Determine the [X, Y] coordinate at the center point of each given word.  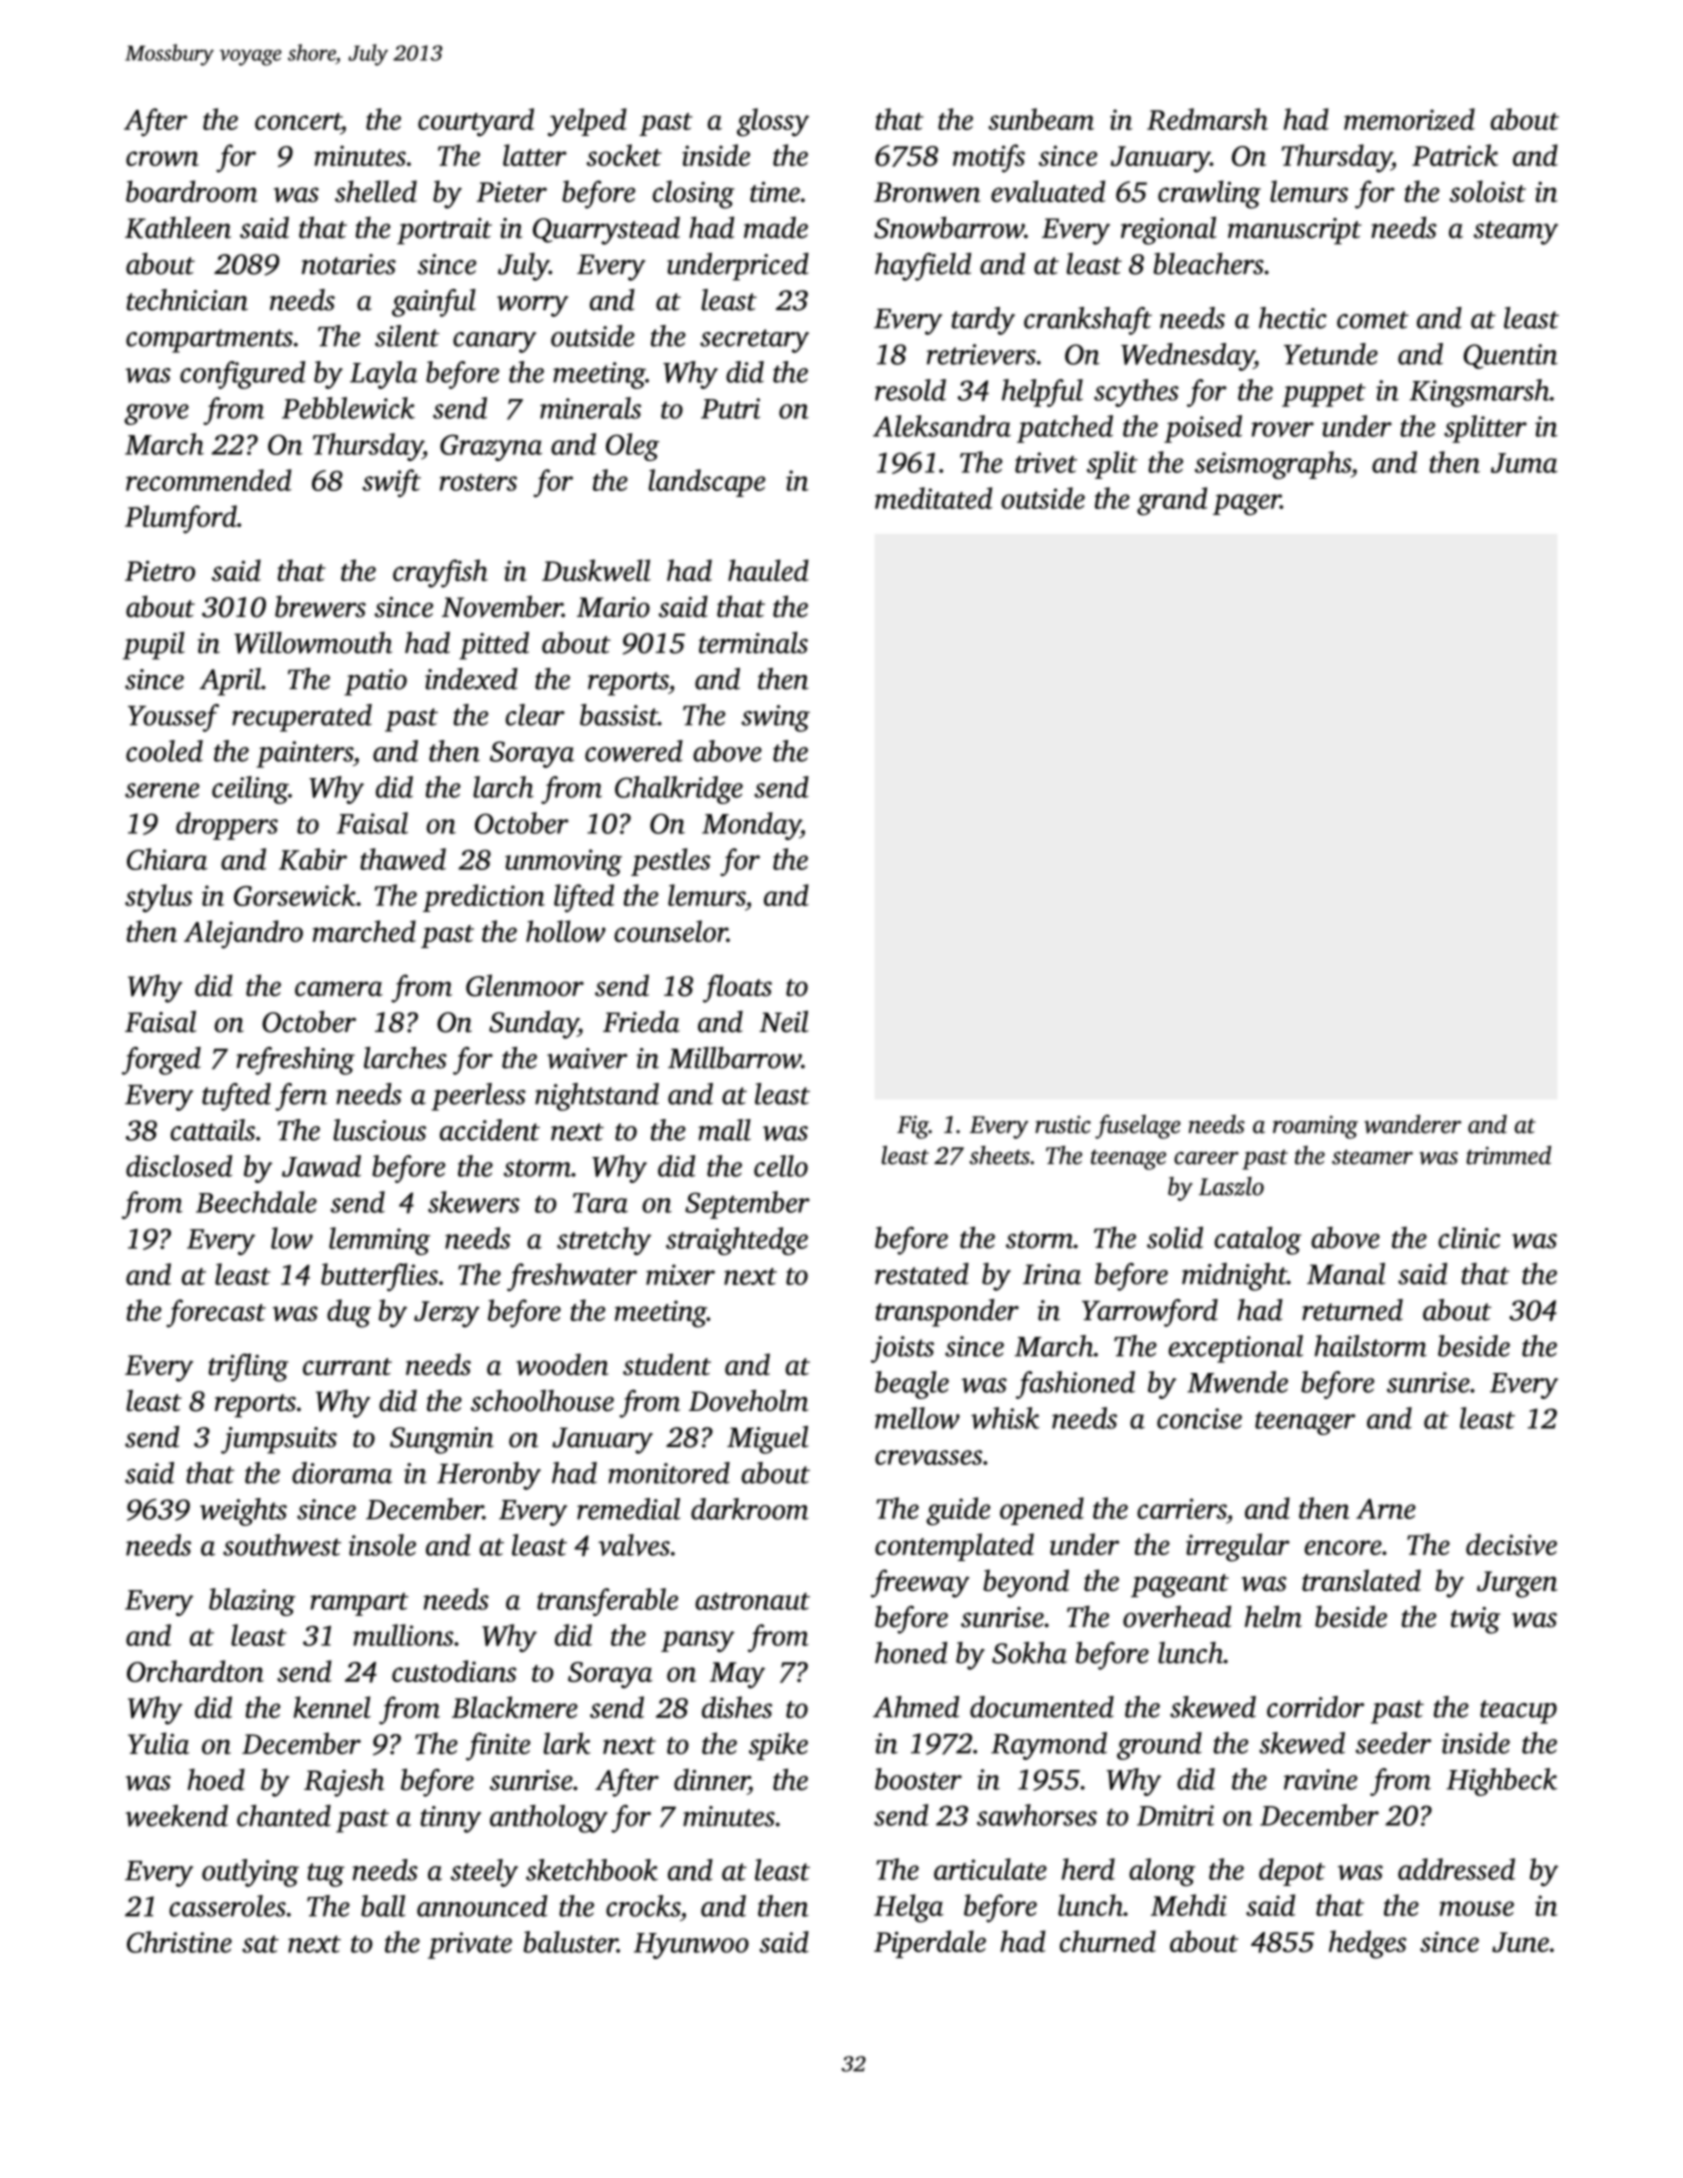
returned [1352, 1310]
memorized [1409, 119]
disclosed [179, 1166]
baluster [570, 1942]
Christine [179, 1942]
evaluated [1048, 191]
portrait [444, 231]
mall [724, 1130]
